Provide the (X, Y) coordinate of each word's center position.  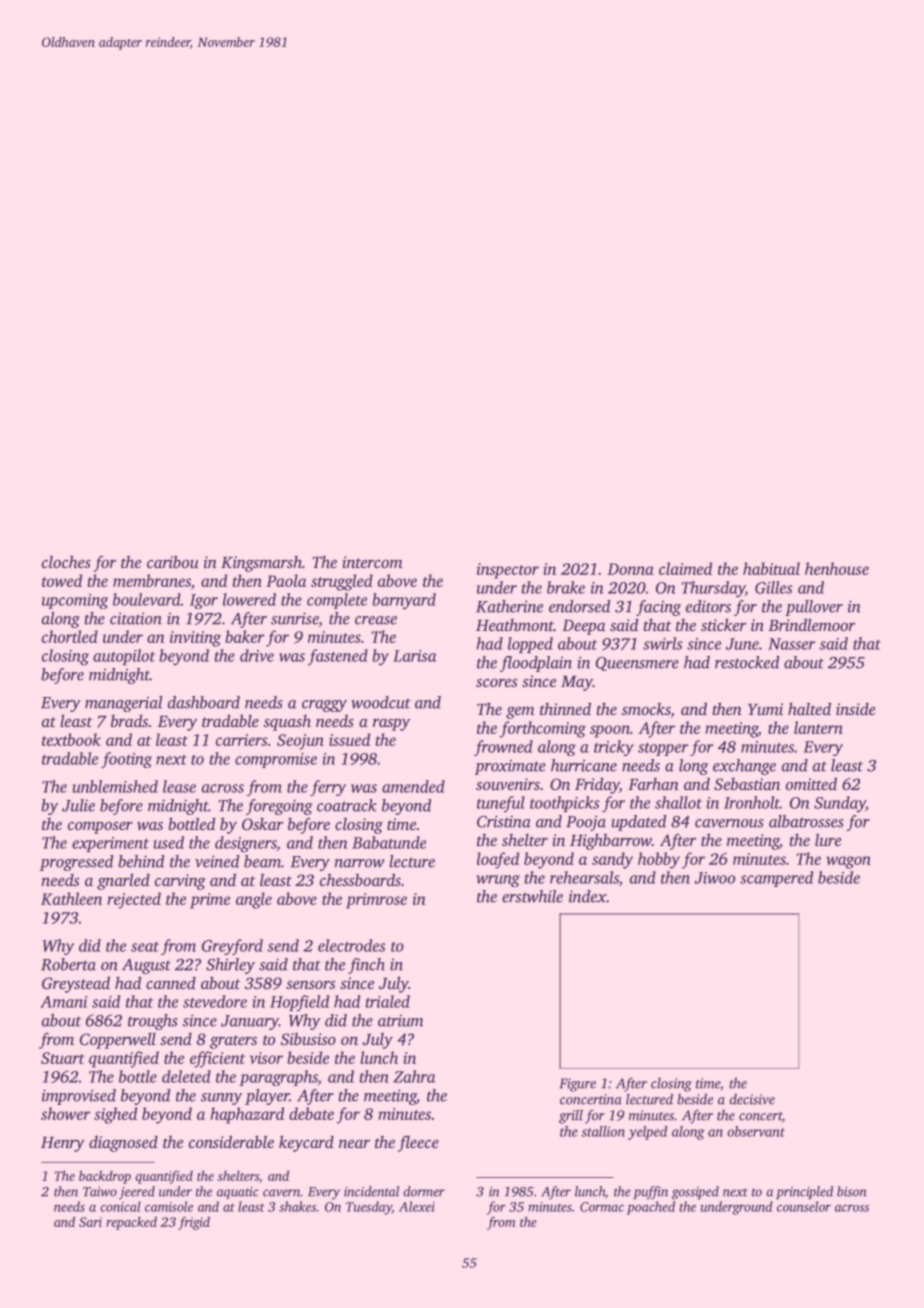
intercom (372, 562)
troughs (153, 1022)
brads (129, 720)
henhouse (837, 568)
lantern (818, 727)
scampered (776, 879)
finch (366, 966)
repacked (131, 1223)
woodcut (381, 702)
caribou (173, 561)
